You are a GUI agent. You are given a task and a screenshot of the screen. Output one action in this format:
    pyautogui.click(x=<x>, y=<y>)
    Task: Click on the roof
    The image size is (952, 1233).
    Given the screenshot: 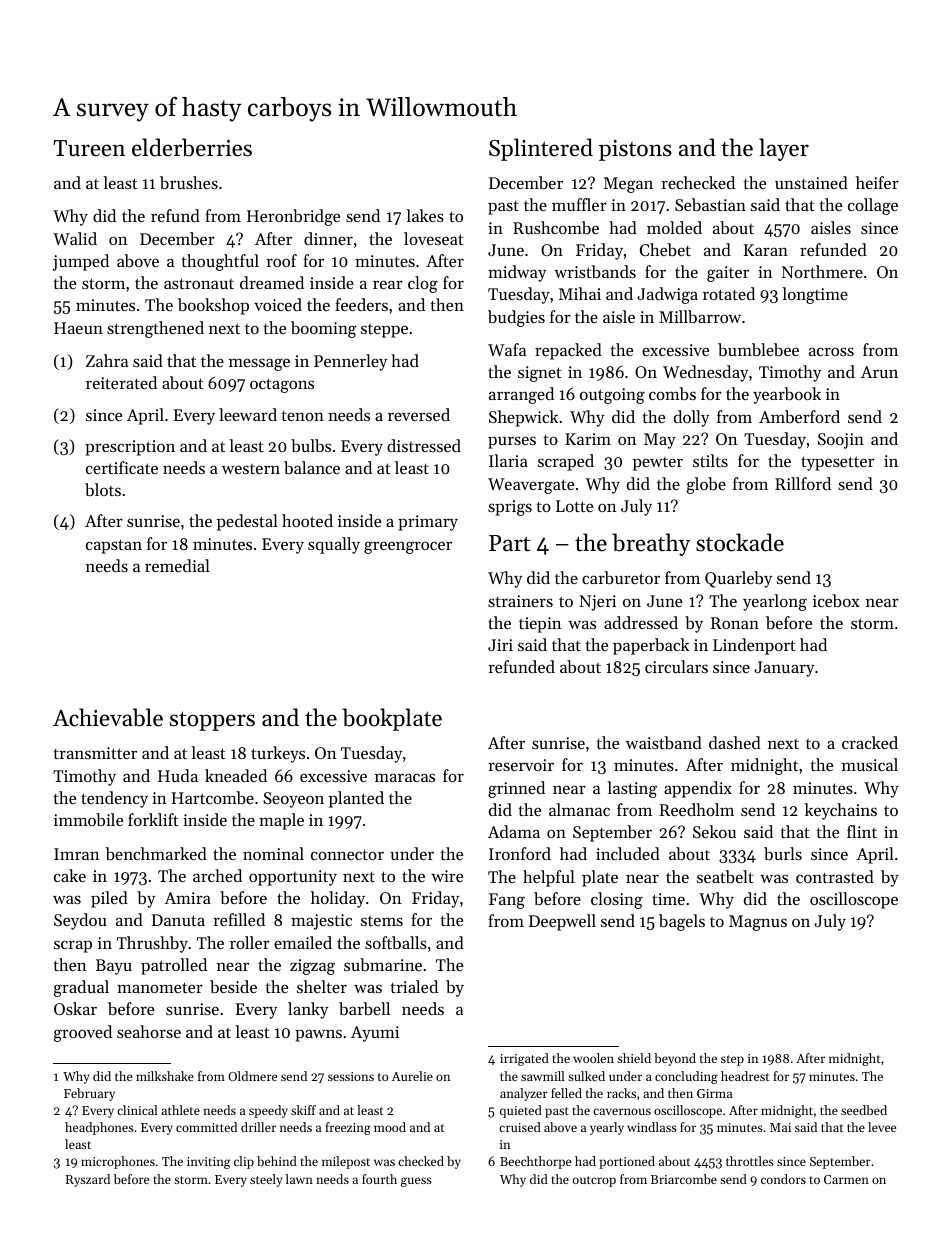 What is the action you would take?
    pyautogui.click(x=281, y=260)
